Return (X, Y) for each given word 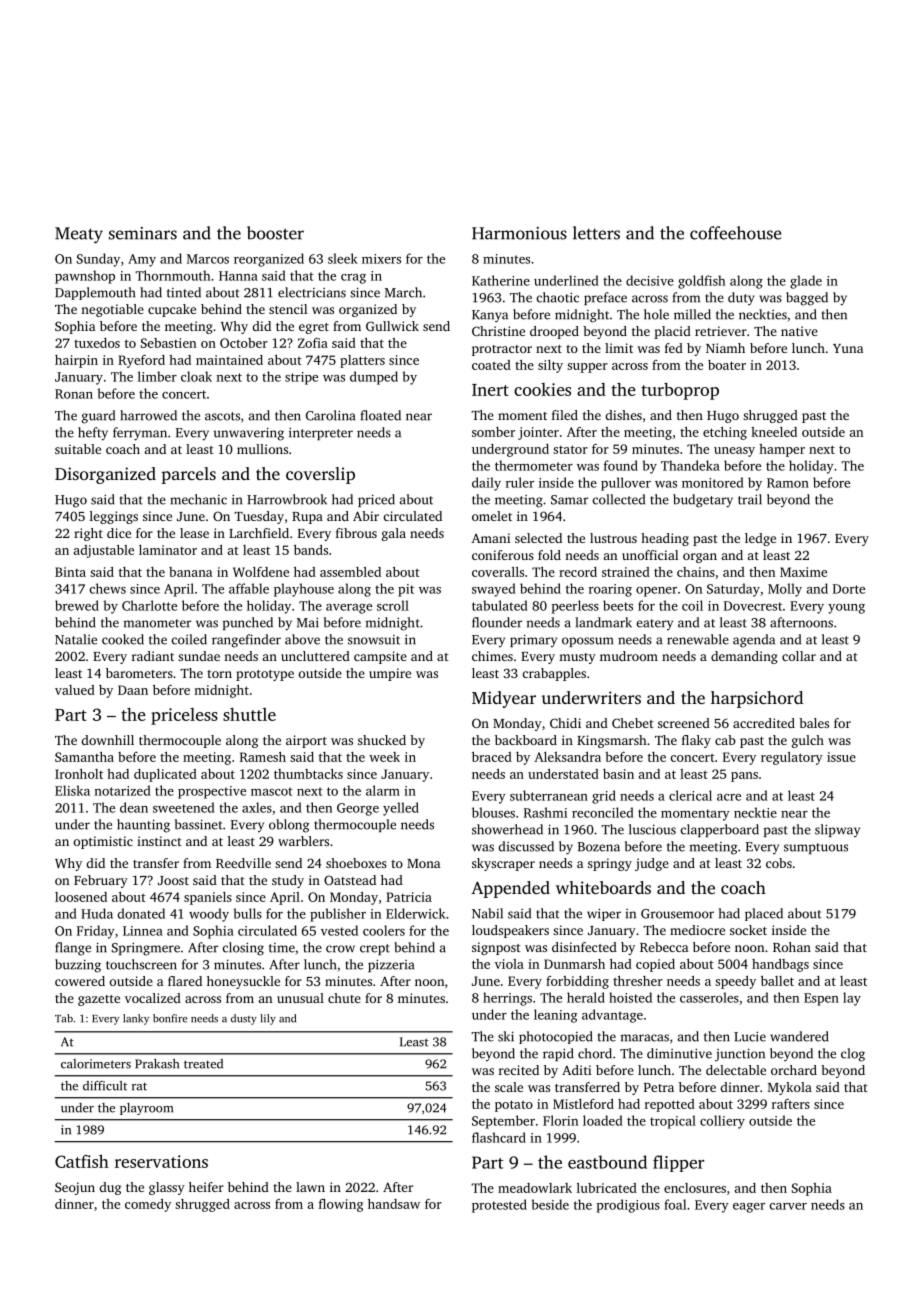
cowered (80, 981)
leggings (114, 517)
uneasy (734, 452)
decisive (650, 280)
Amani (490, 538)
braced (492, 757)
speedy (735, 982)
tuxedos (97, 343)
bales (814, 723)
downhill (108, 740)
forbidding (577, 982)
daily (486, 484)
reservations (161, 1161)
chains (696, 572)
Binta (70, 572)
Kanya (490, 316)
